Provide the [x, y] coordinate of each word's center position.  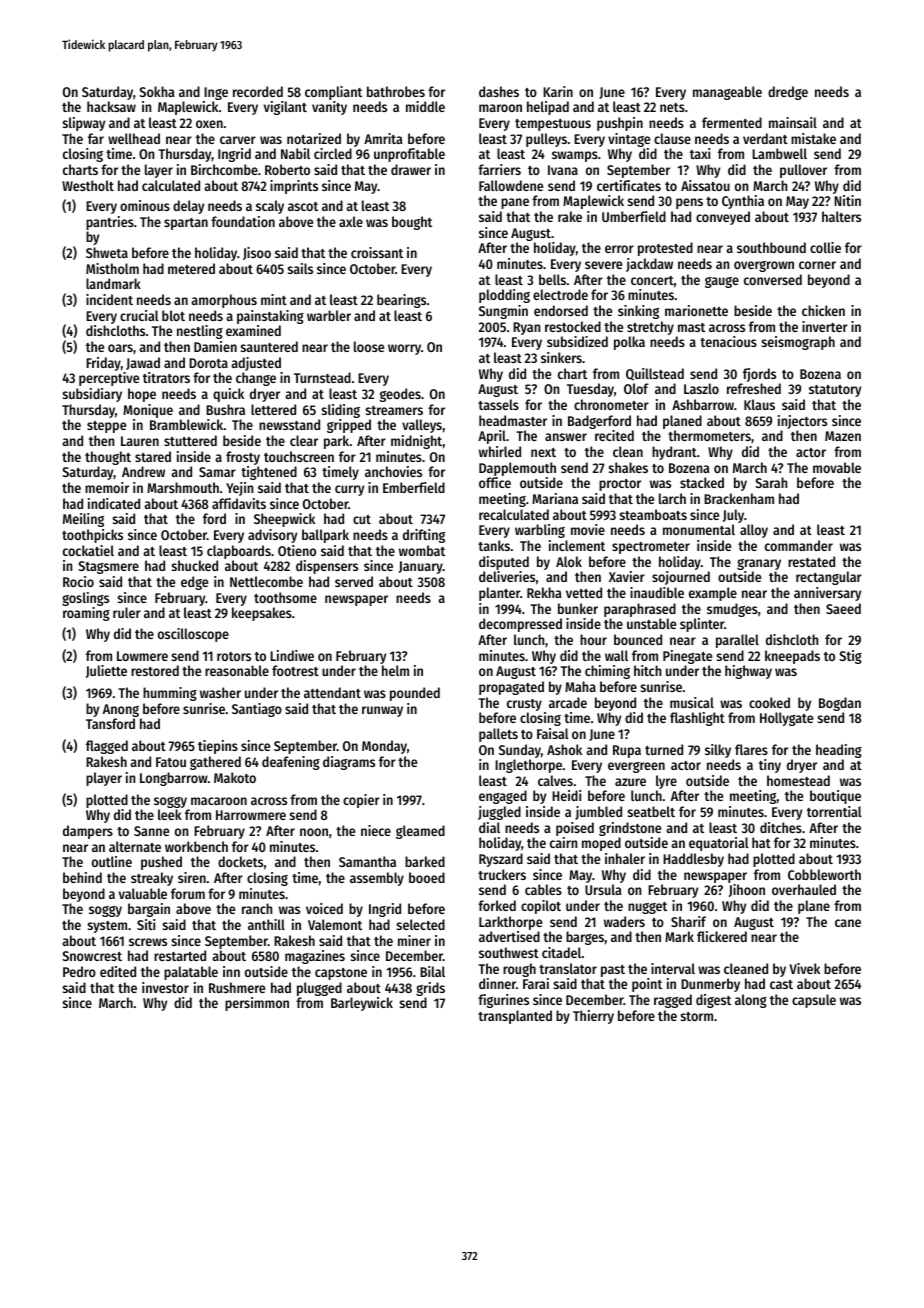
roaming [86, 614]
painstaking [270, 317]
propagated [511, 688]
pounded [415, 694]
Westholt [88, 185]
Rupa [627, 751]
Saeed [843, 608]
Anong [121, 710]
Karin [558, 91]
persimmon [257, 1004]
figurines [503, 1001]
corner [817, 265]
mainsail [793, 122]
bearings [401, 301]
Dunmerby [710, 985]
